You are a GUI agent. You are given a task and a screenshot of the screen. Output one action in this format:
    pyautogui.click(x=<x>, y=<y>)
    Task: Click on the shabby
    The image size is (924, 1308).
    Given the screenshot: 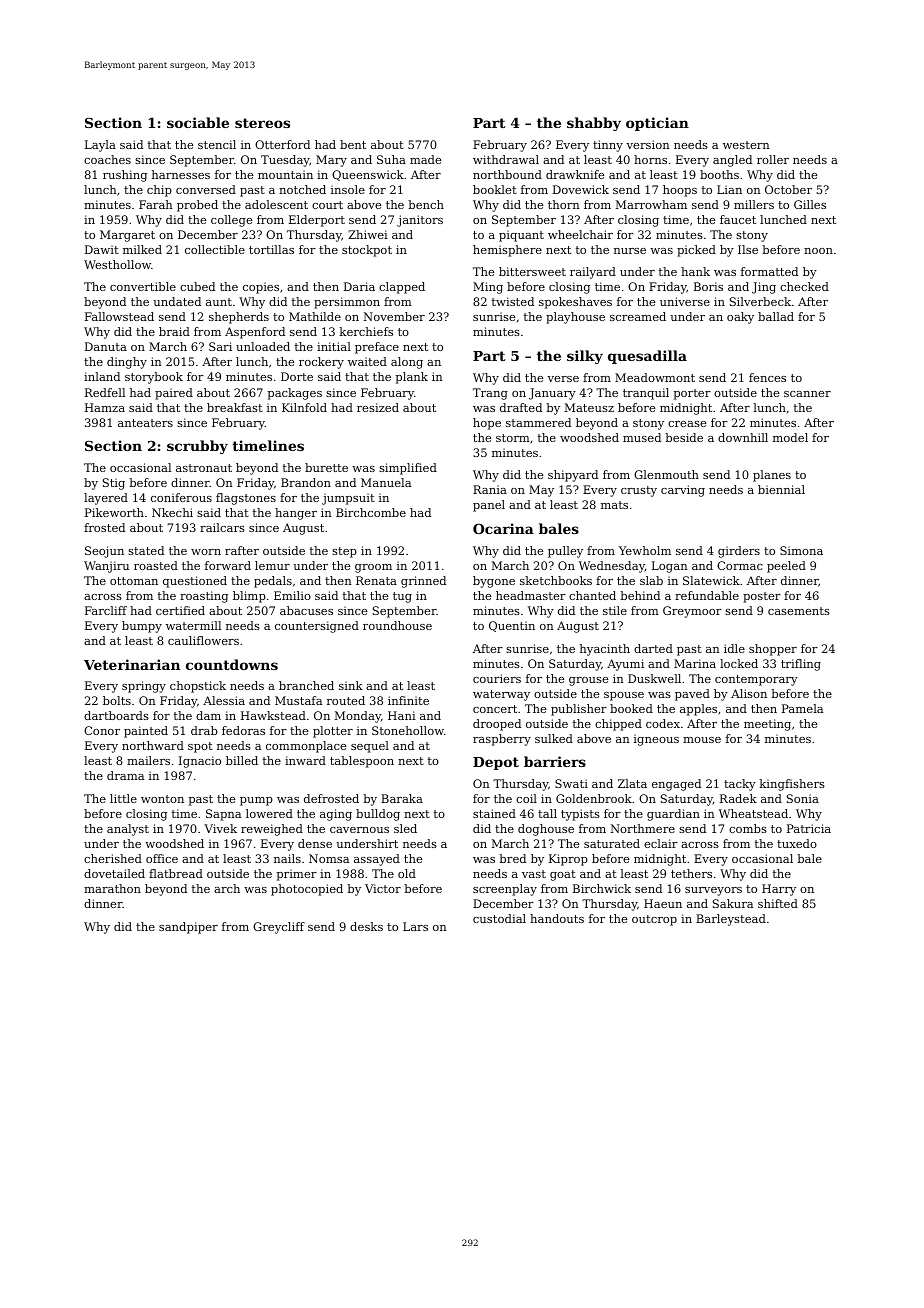 What is the action you would take?
    pyautogui.click(x=594, y=124)
